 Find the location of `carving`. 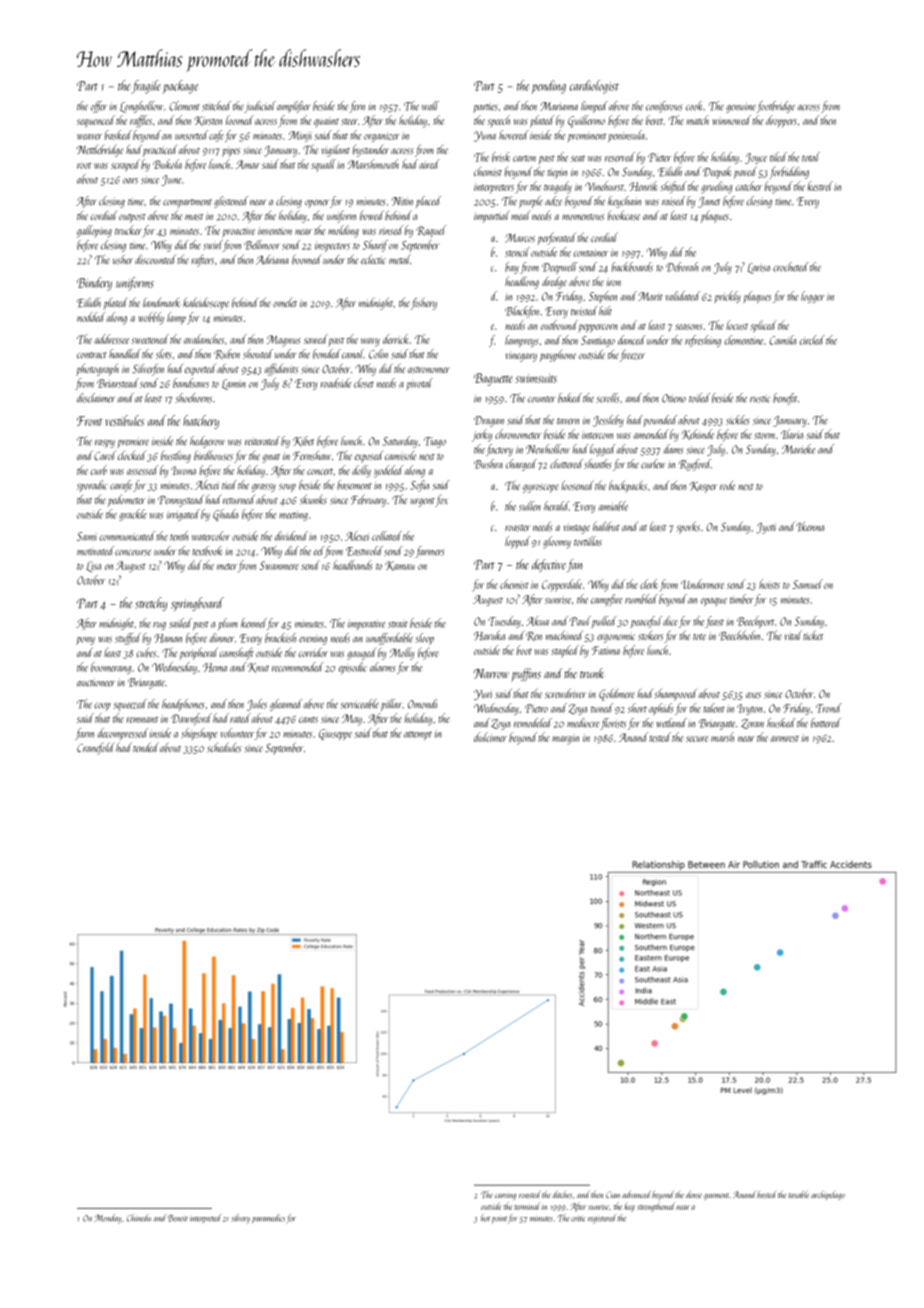

carving is located at coordinates (505, 1196).
